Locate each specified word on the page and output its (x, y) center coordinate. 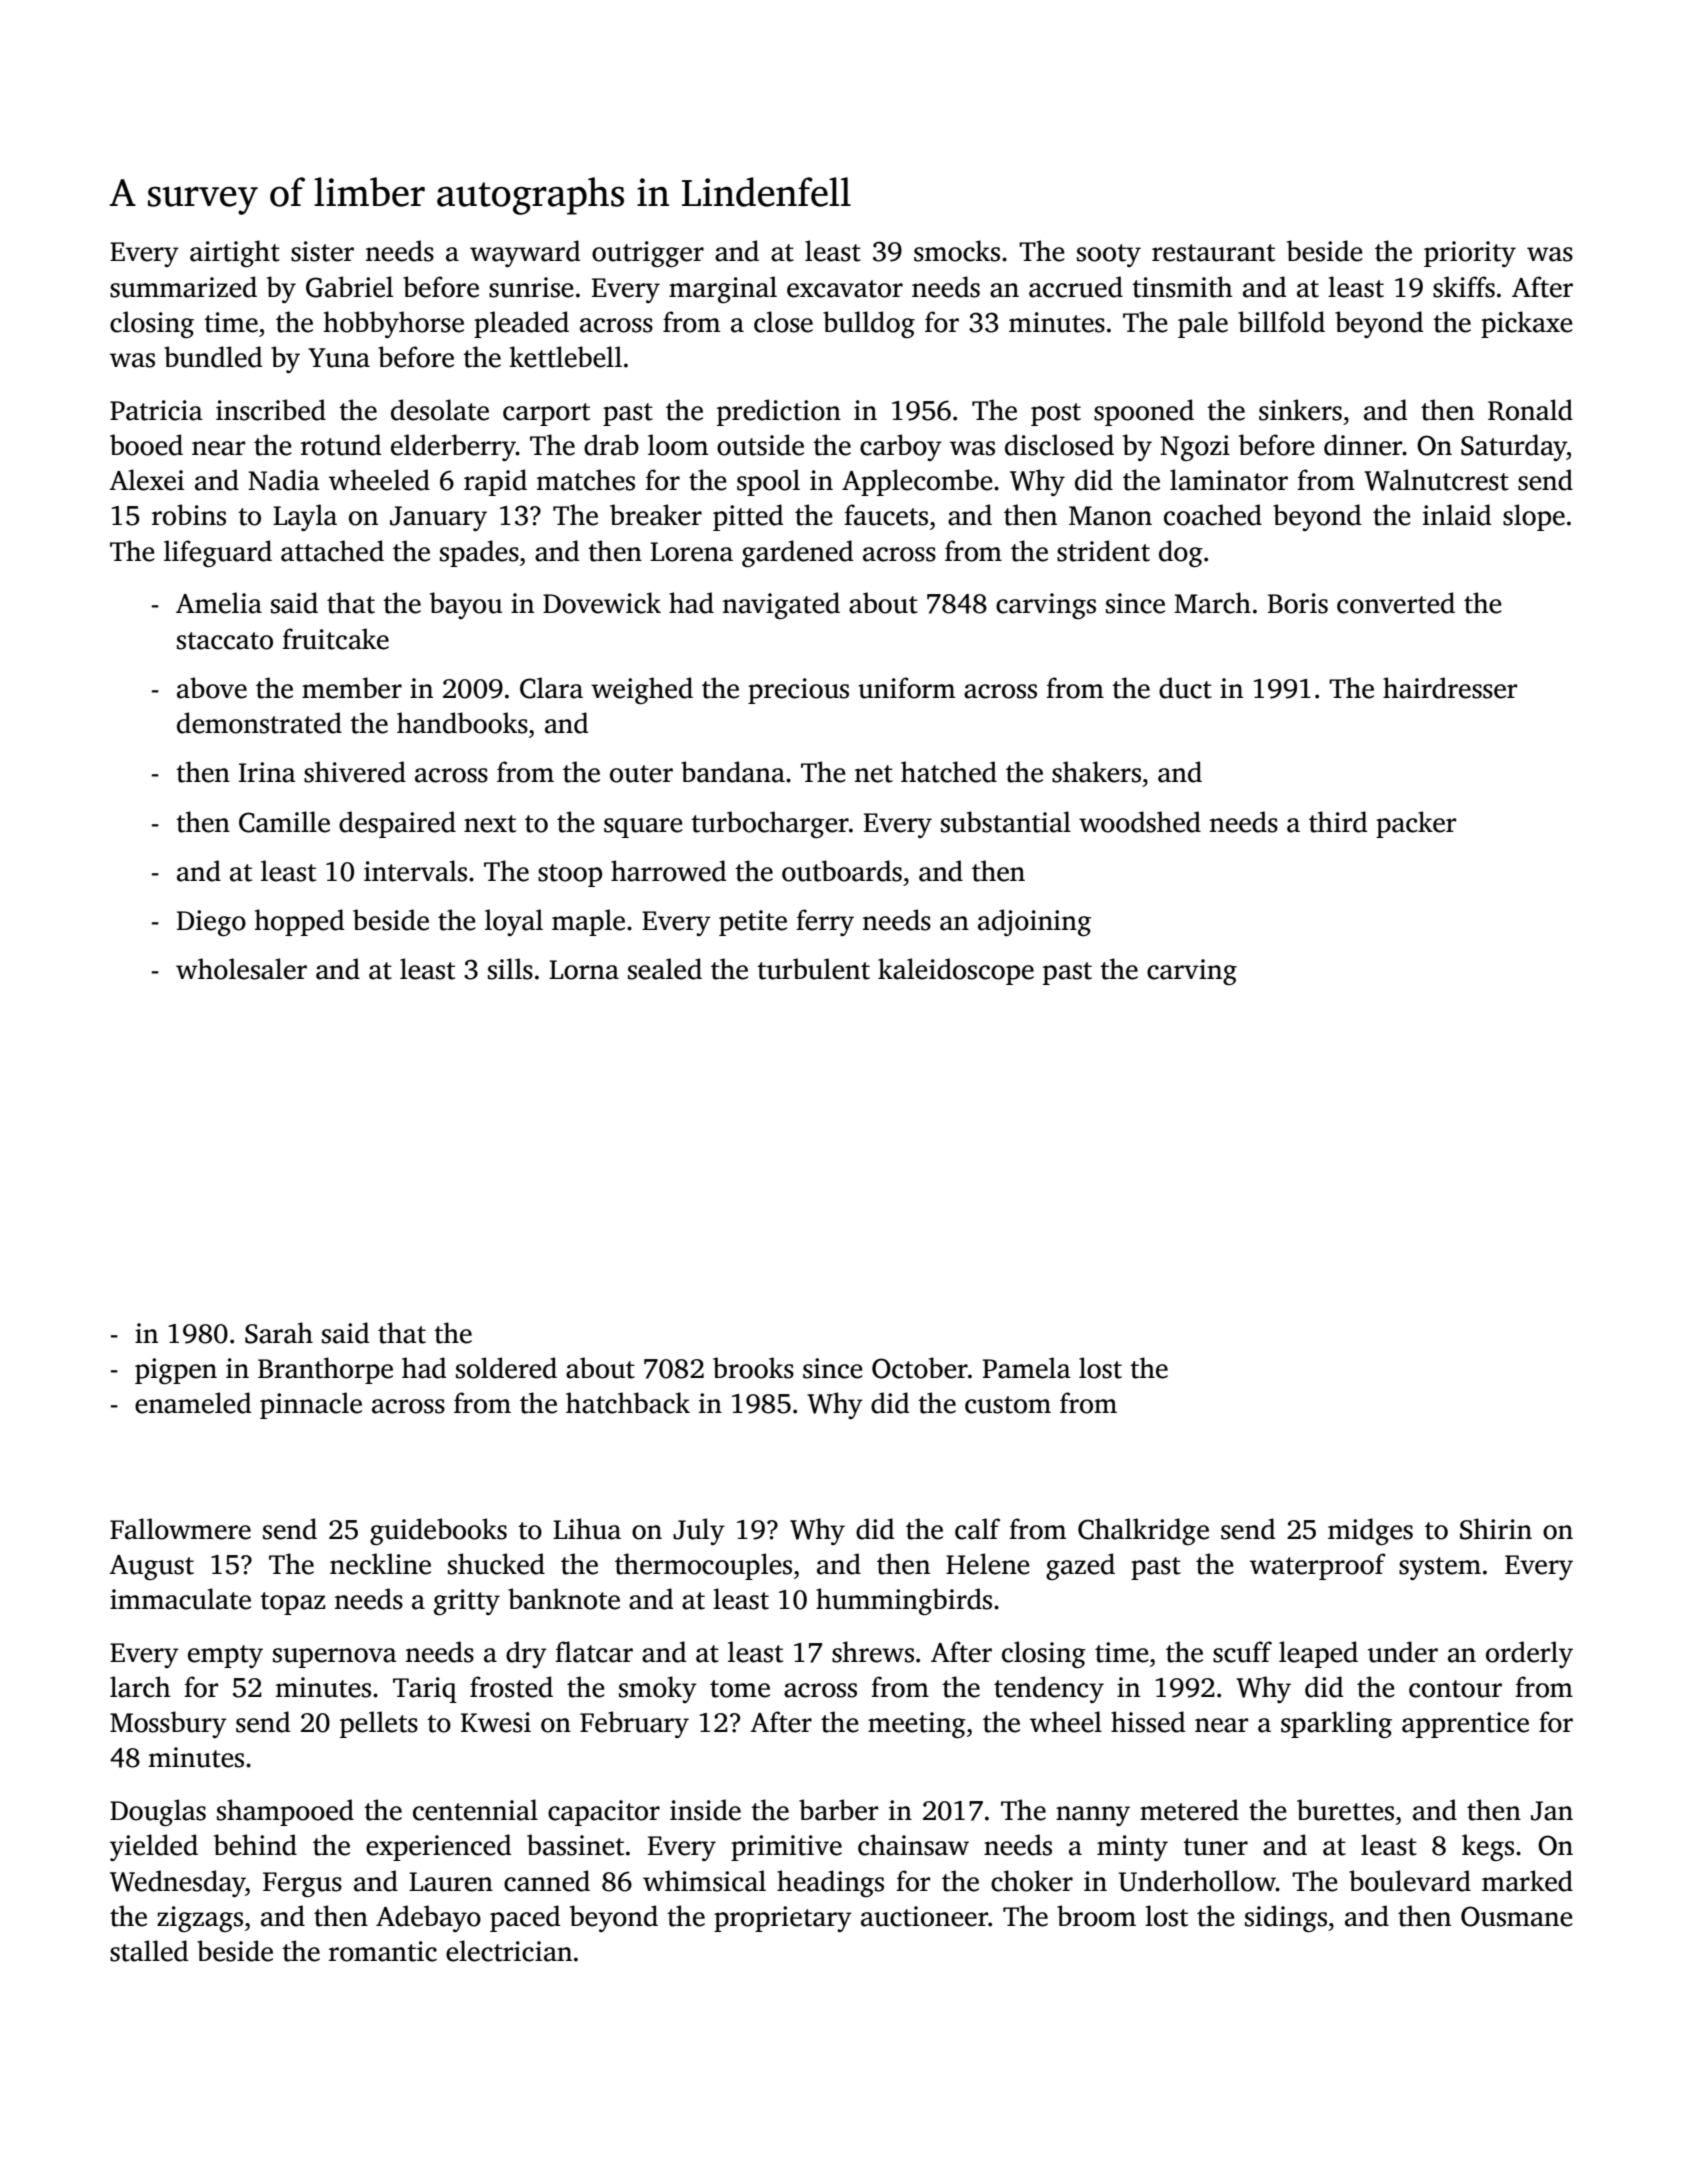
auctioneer (924, 1916)
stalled (149, 1951)
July (699, 1531)
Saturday (1514, 447)
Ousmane (1517, 1916)
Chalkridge (1143, 1531)
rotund (341, 445)
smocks (957, 251)
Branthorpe (325, 1370)
